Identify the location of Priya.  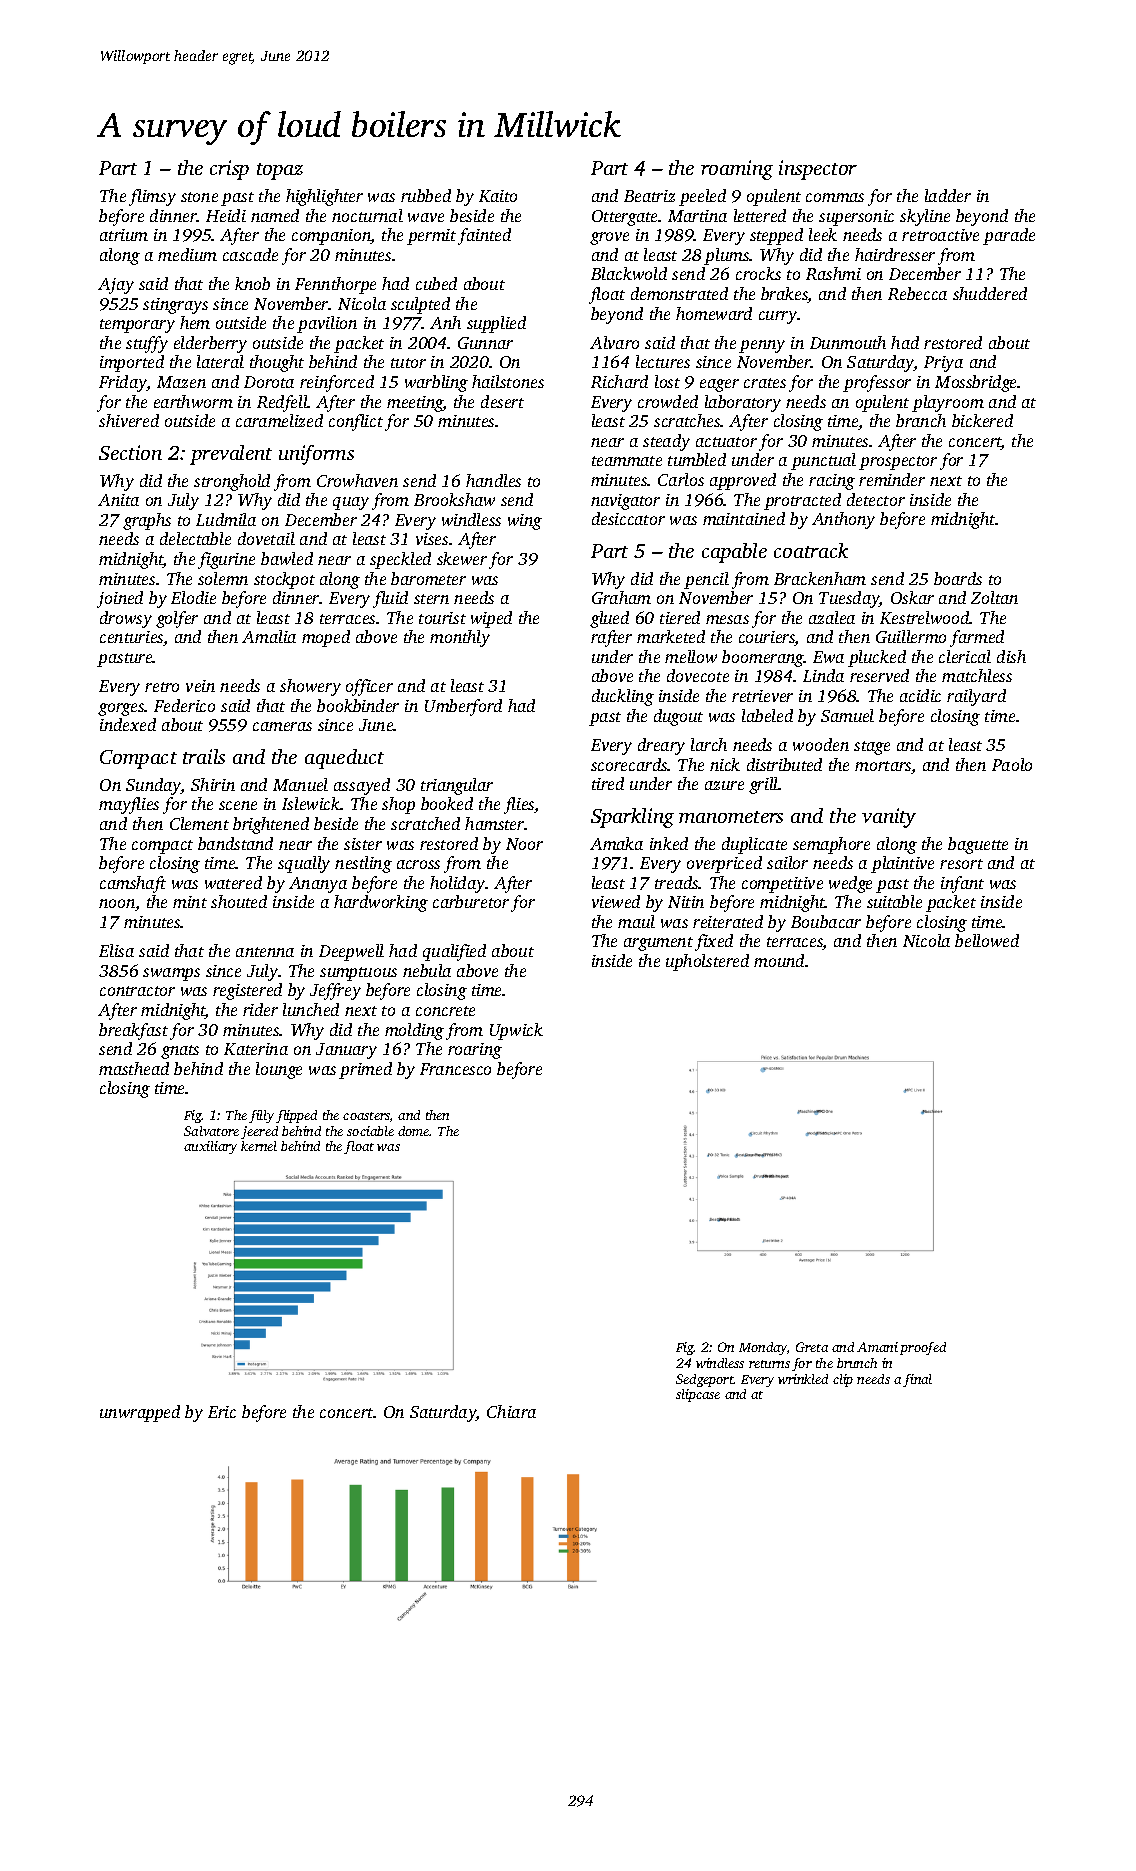
(943, 364).
